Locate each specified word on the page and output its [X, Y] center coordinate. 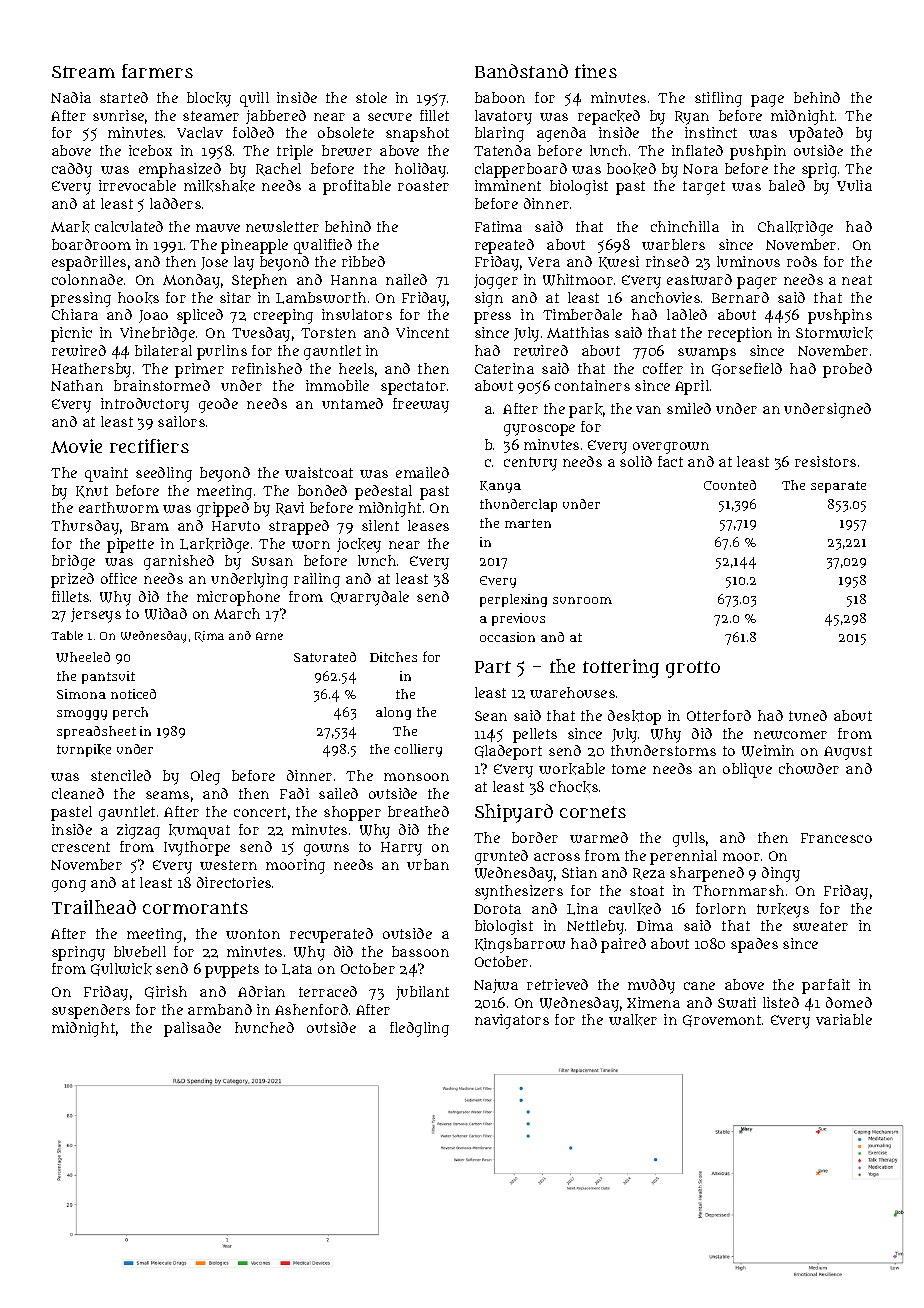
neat [857, 280]
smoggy [82, 715]
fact [670, 461]
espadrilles [89, 263]
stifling [718, 99]
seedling [164, 474]
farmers [157, 71]
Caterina [504, 368]
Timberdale [582, 314]
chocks [574, 787]
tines [596, 71]
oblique [747, 770]
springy [78, 953]
